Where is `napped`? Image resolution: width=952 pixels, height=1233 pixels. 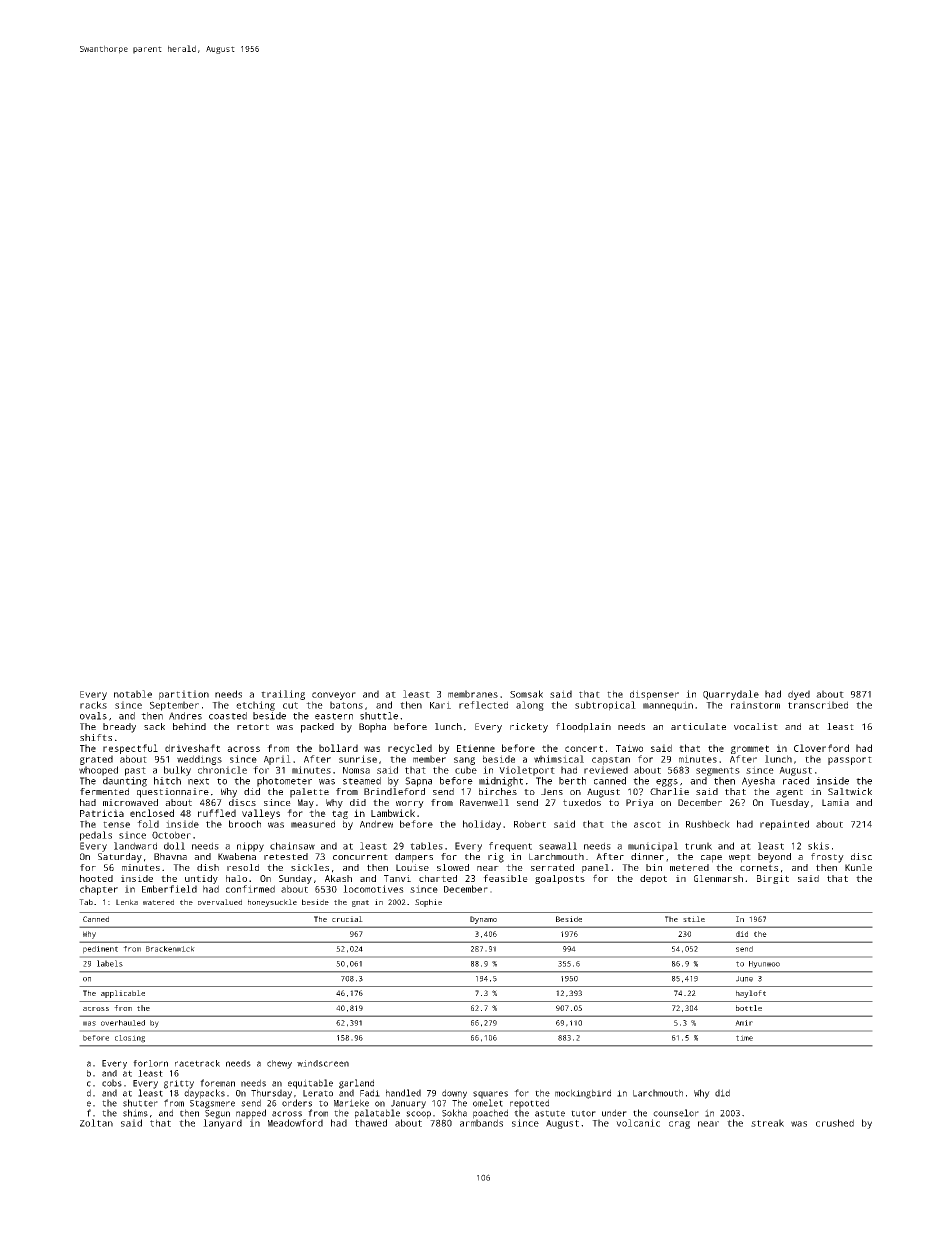 napped is located at coordinates (251, 1114).
